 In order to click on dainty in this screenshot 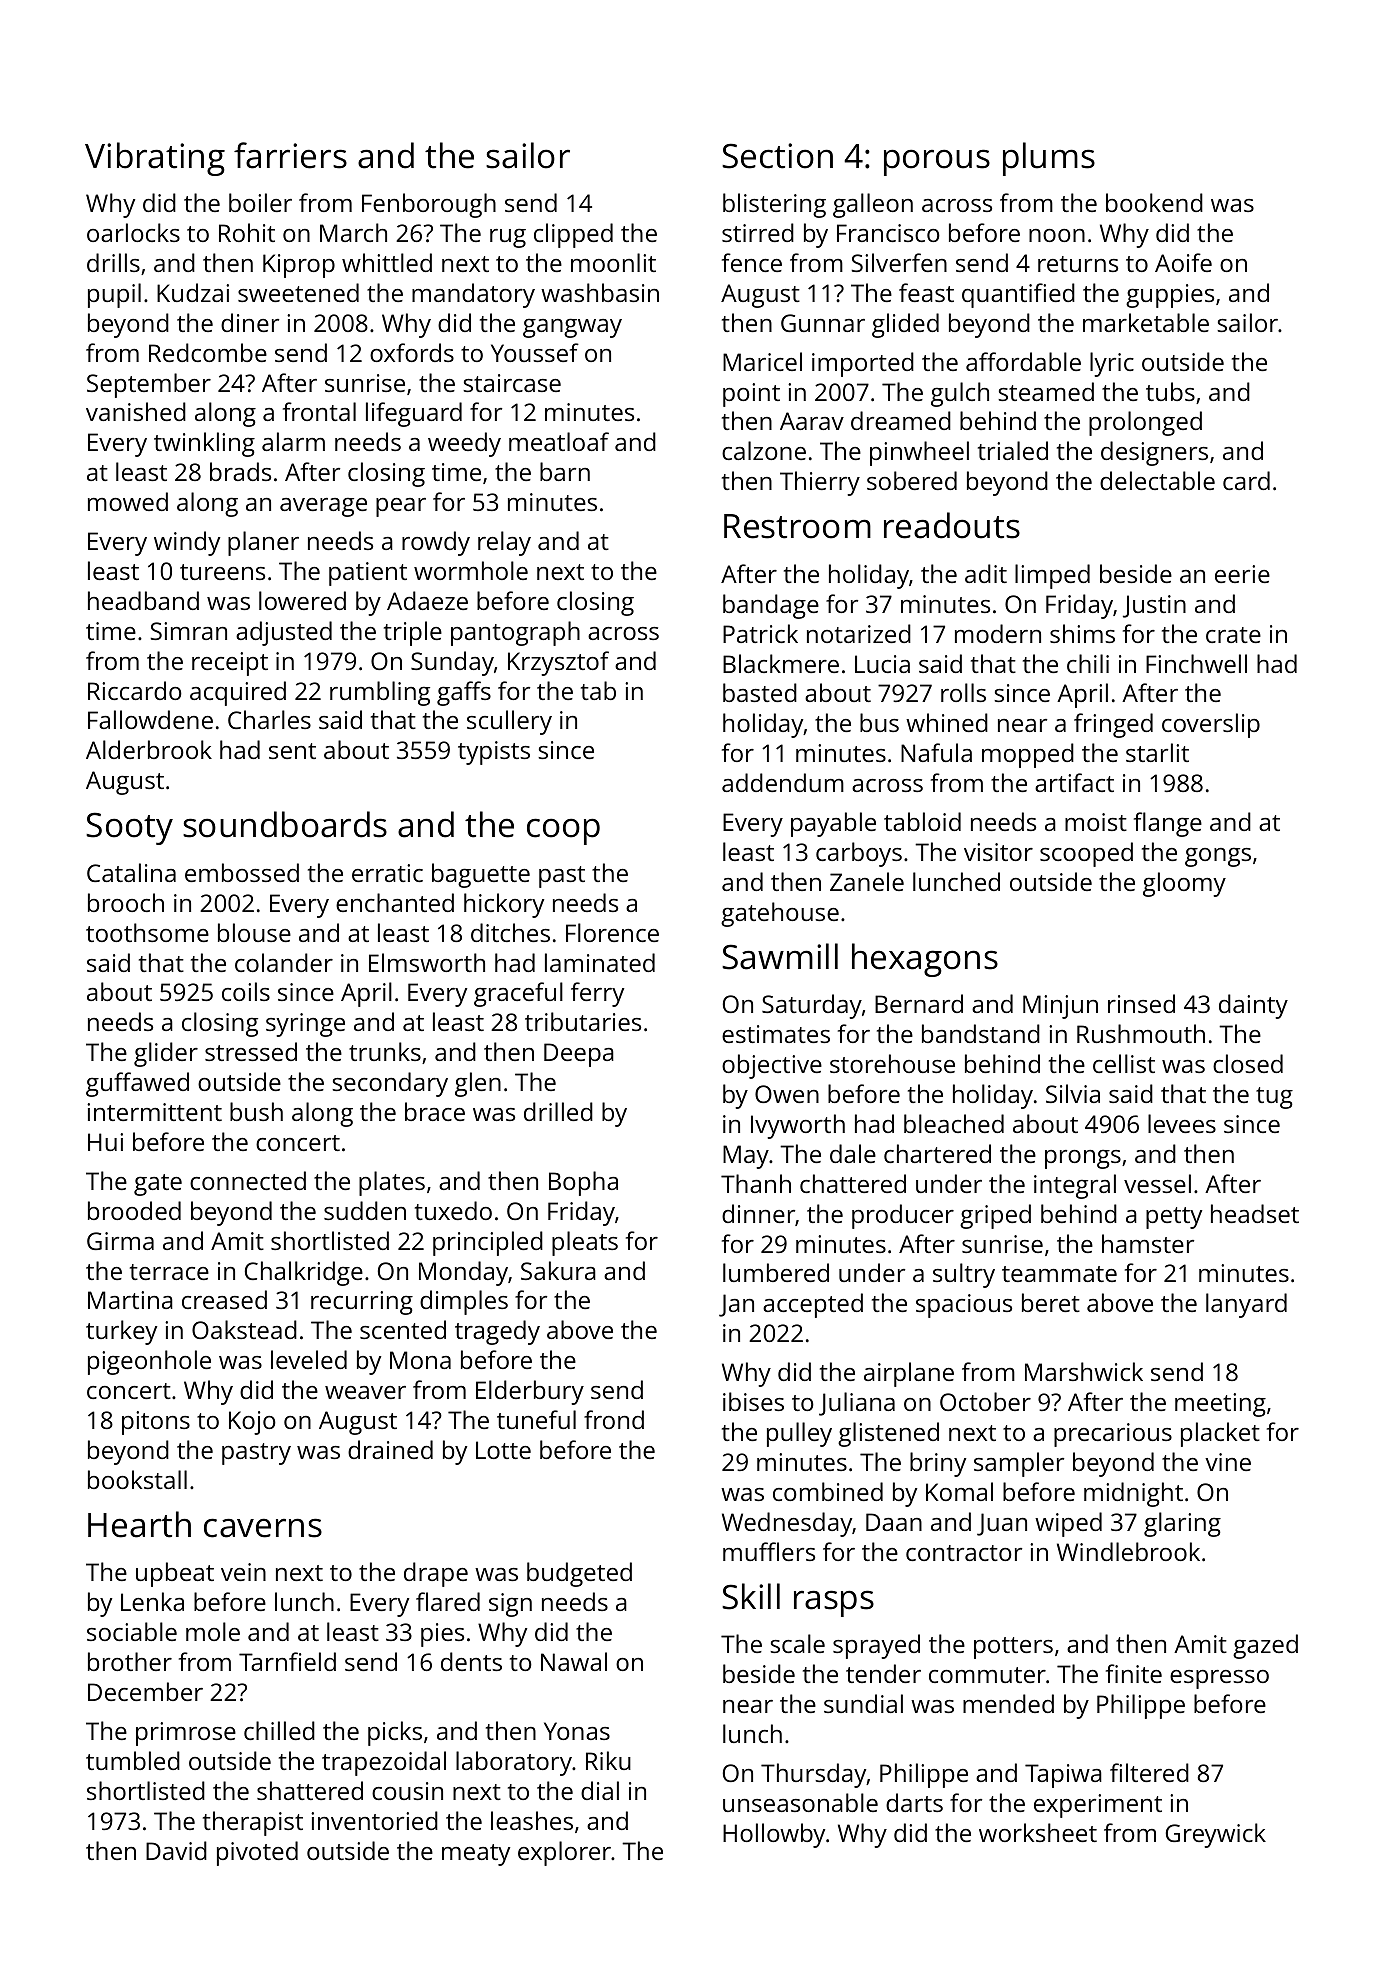, I will do `click(1253, 1006)`.
